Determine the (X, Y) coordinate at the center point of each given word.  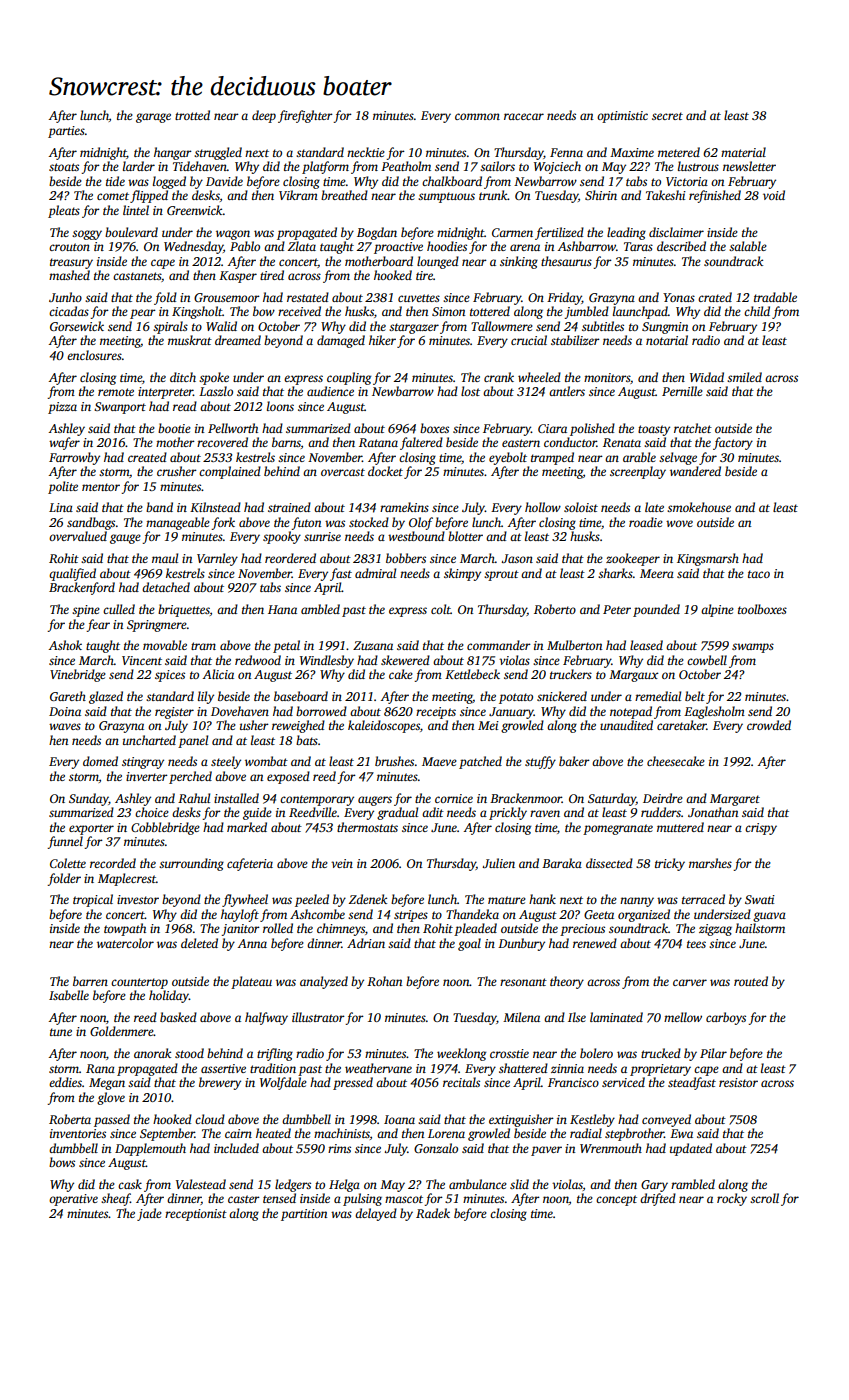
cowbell (707, 660)
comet (113, 196)
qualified (72, 574)
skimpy (462, 574)
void (774, 195)
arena (525, 247)
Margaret (735, 800)
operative (73, 1200)
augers (375, 801)
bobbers (406, 558)
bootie (174, 428)
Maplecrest (127, 879)
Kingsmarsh (708, 559)
